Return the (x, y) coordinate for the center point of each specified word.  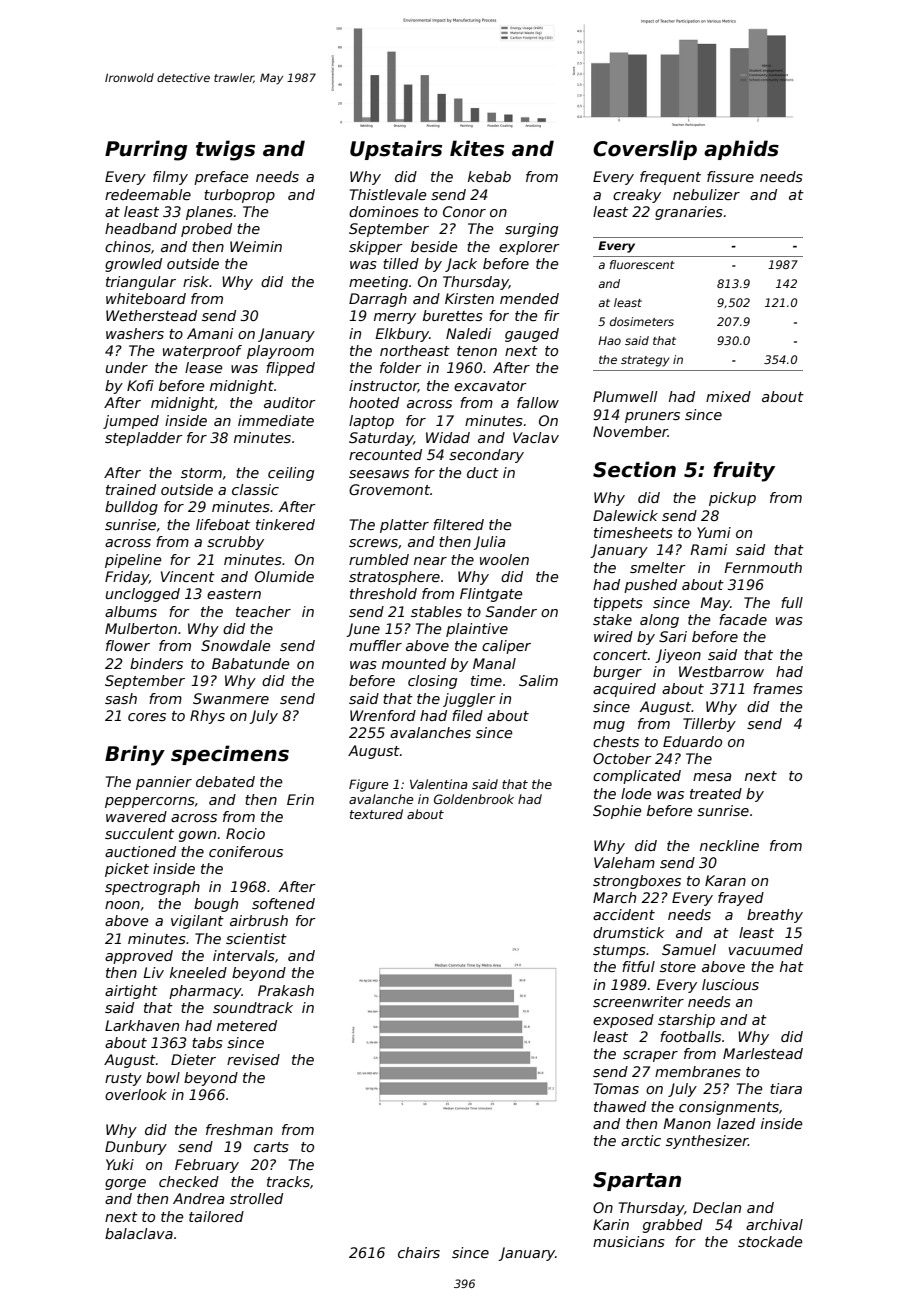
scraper (650, 1056)
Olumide (284, 576)
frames (778, 688)
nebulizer (706, 194)
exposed (623, 1021)
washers (135, 333)
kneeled (198, 972)
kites (477, 148)
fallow (538, 402)
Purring (146, 150)
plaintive (477, 630)
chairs (419, 1252)
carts (271, 1147)
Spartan (637, 1181)
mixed (728, 396)
